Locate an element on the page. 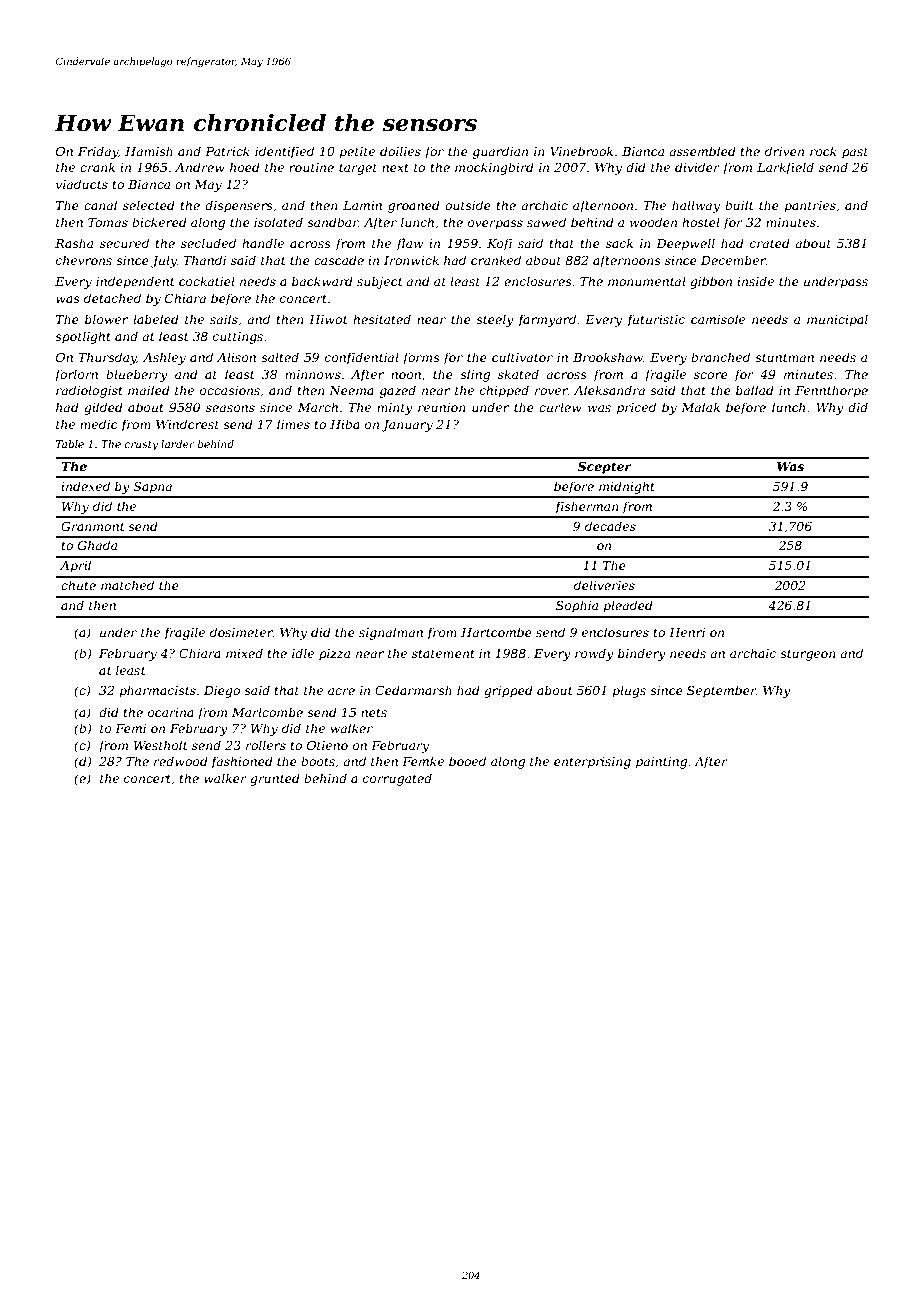 The height and width of the document is (1308, 924). dosimeter is located at coordinates (241, 632).
